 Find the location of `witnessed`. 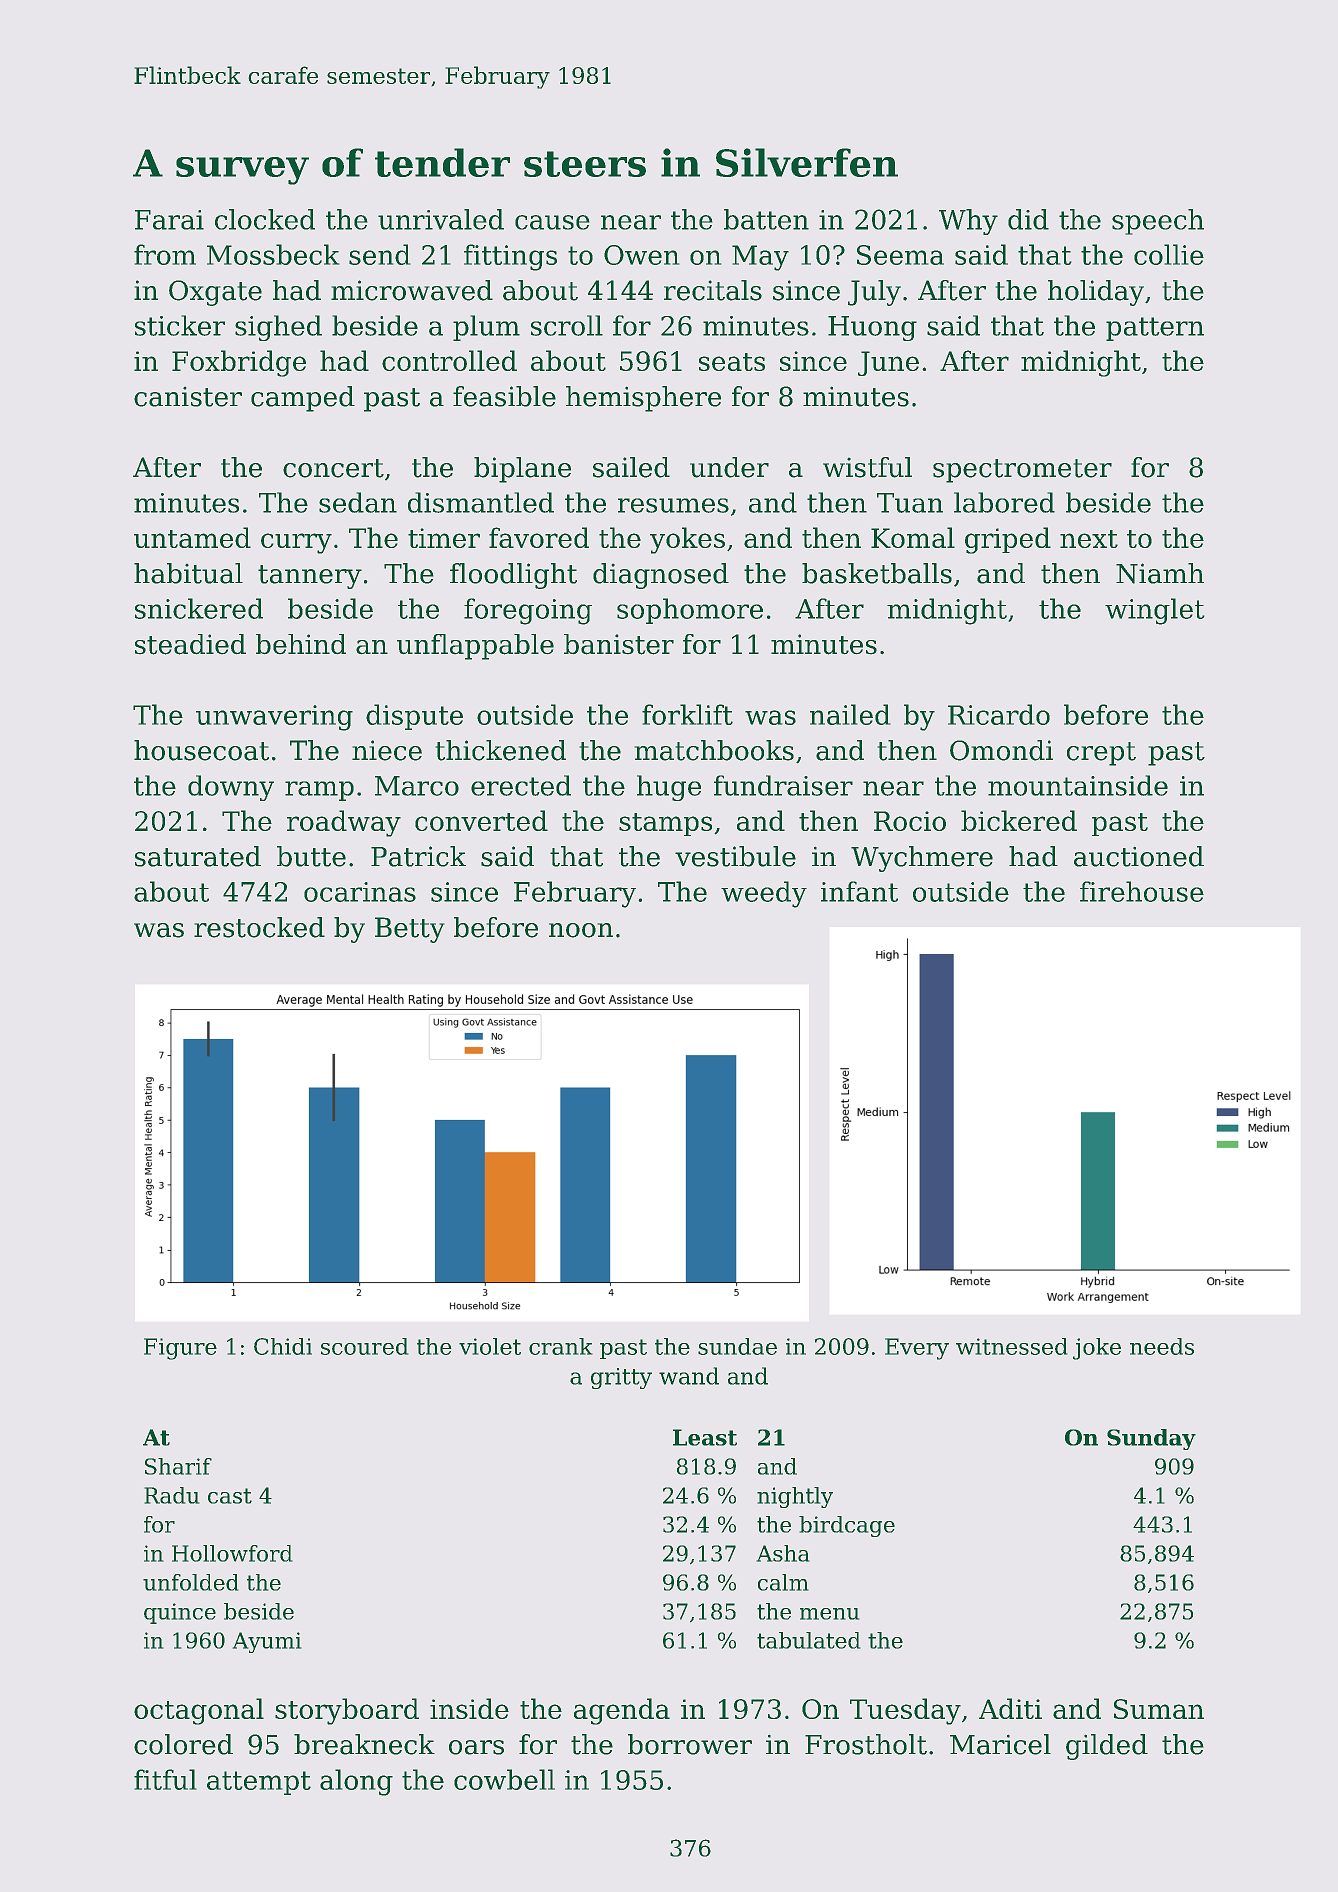

witnessed is located at coordinates (1012, 1346).
